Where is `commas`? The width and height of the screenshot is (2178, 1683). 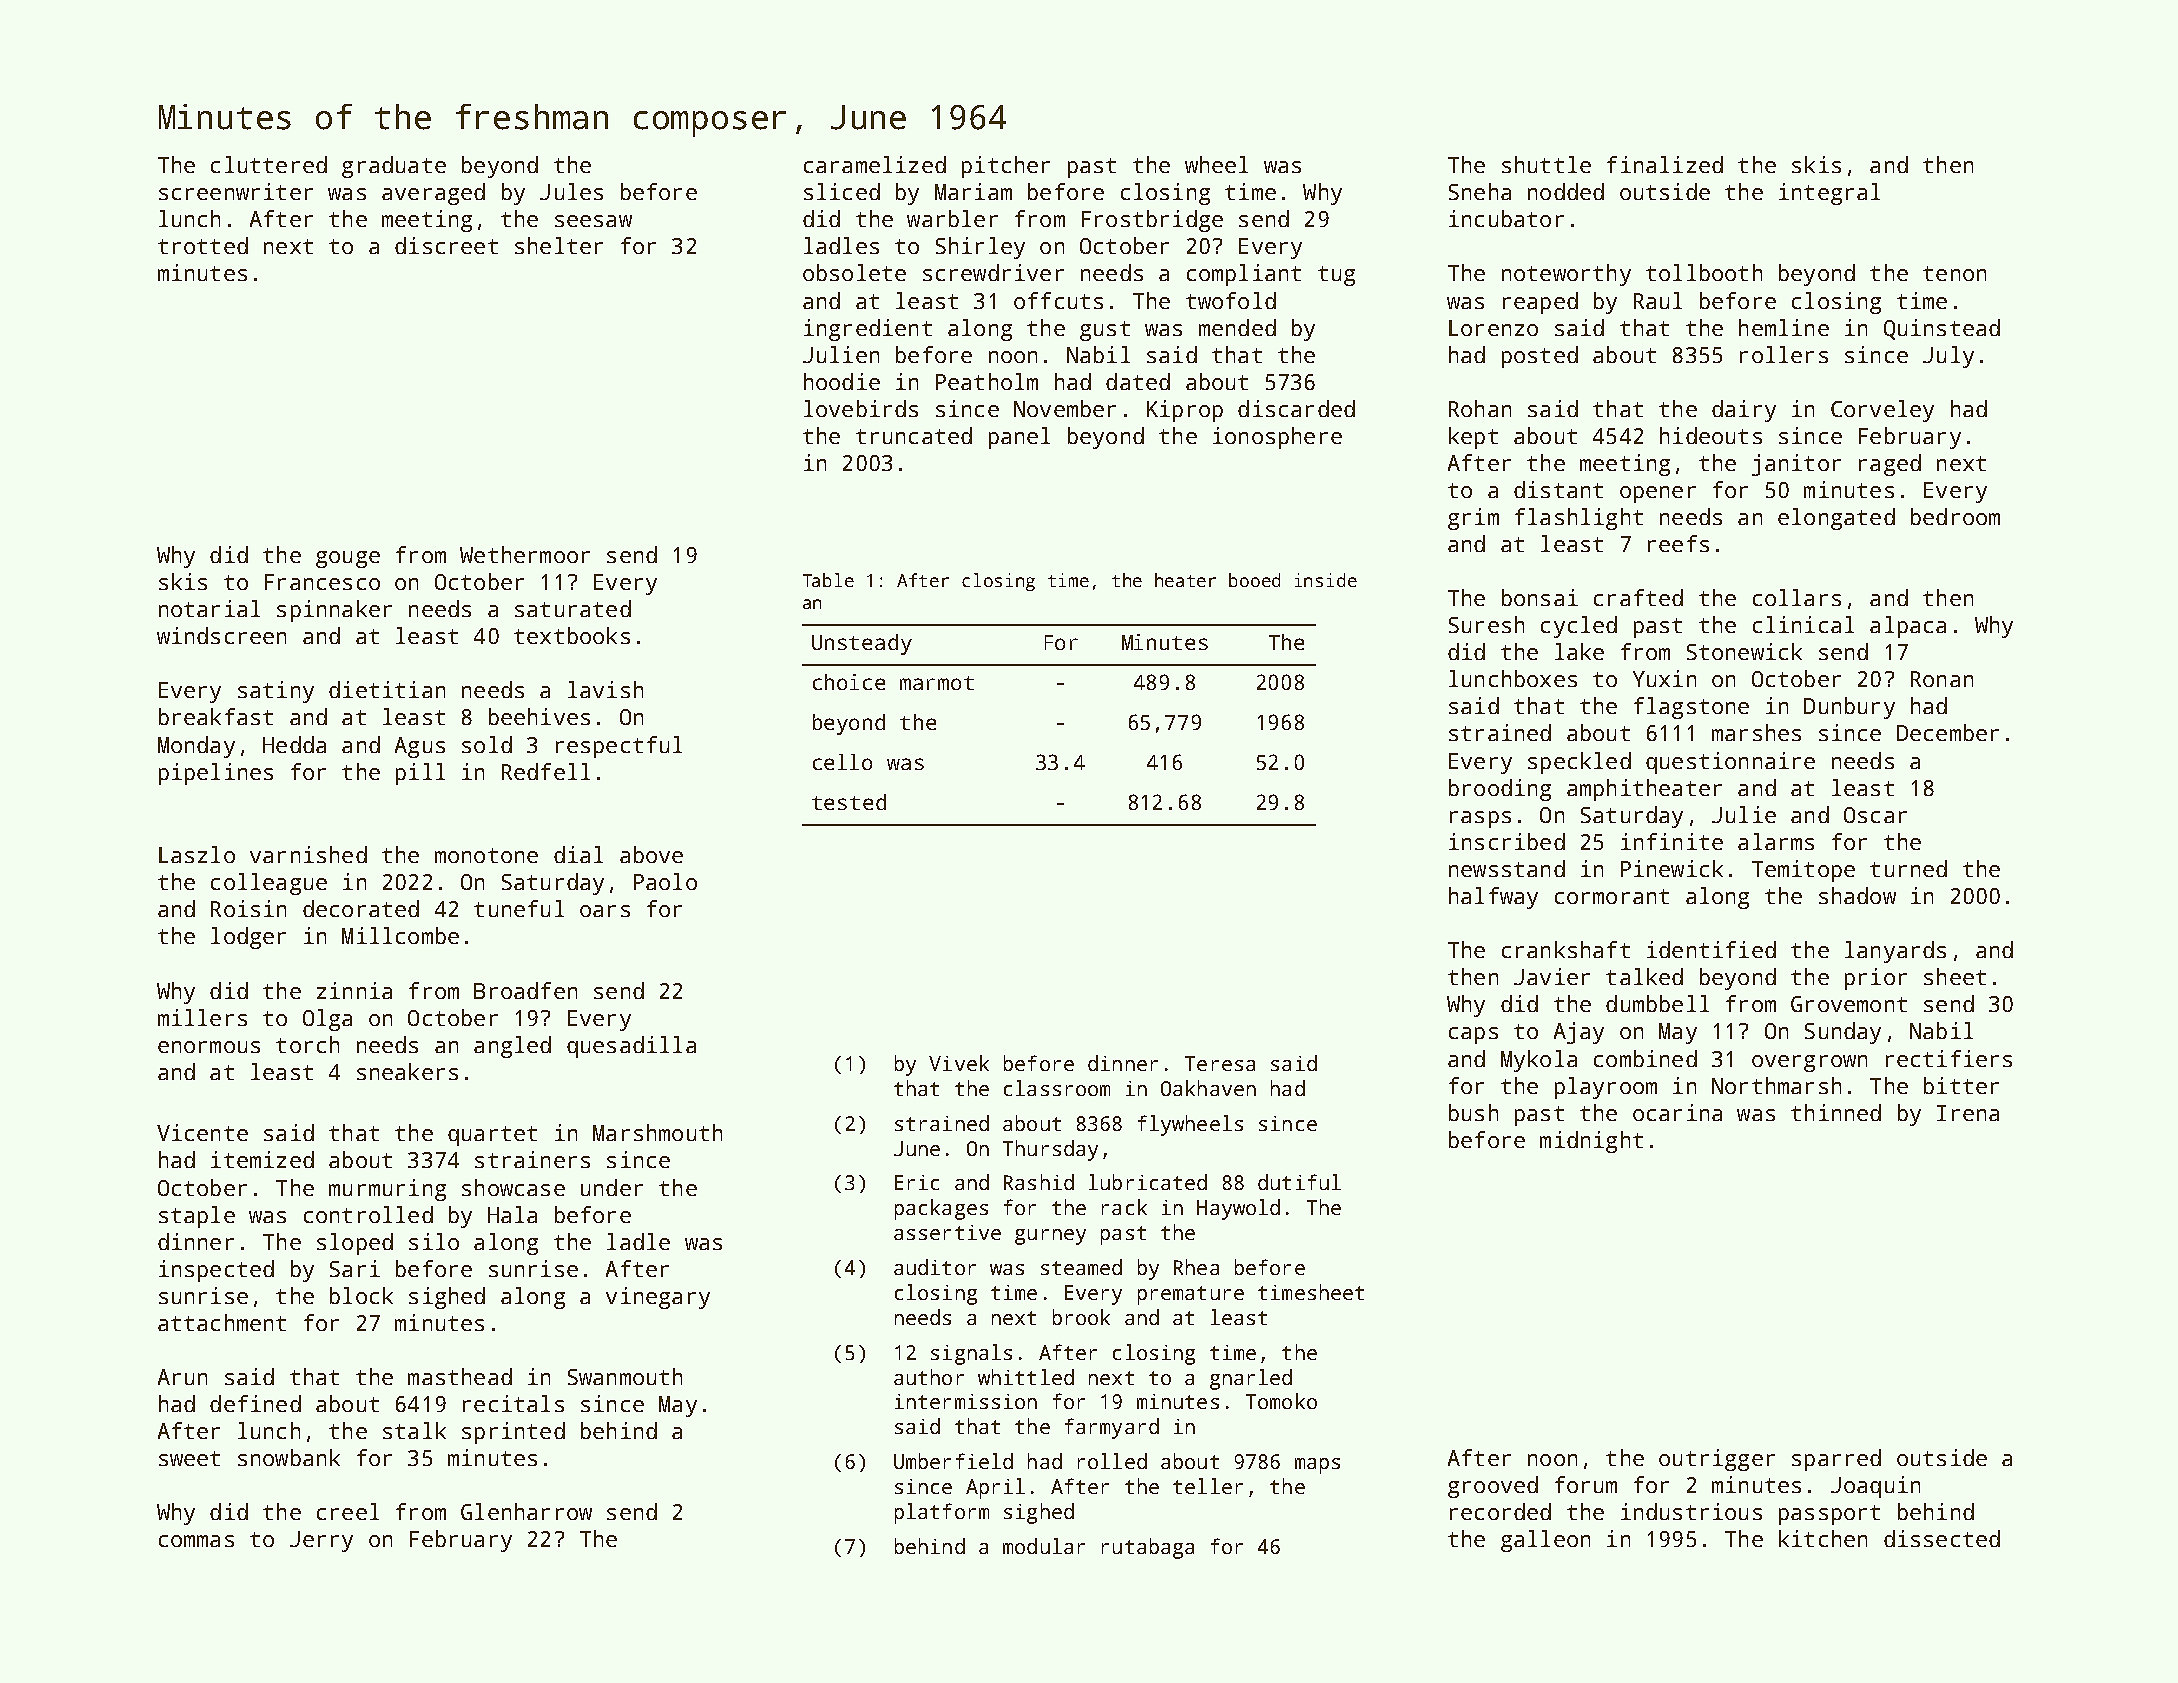
commas is located at coordinates (196, 1541).
